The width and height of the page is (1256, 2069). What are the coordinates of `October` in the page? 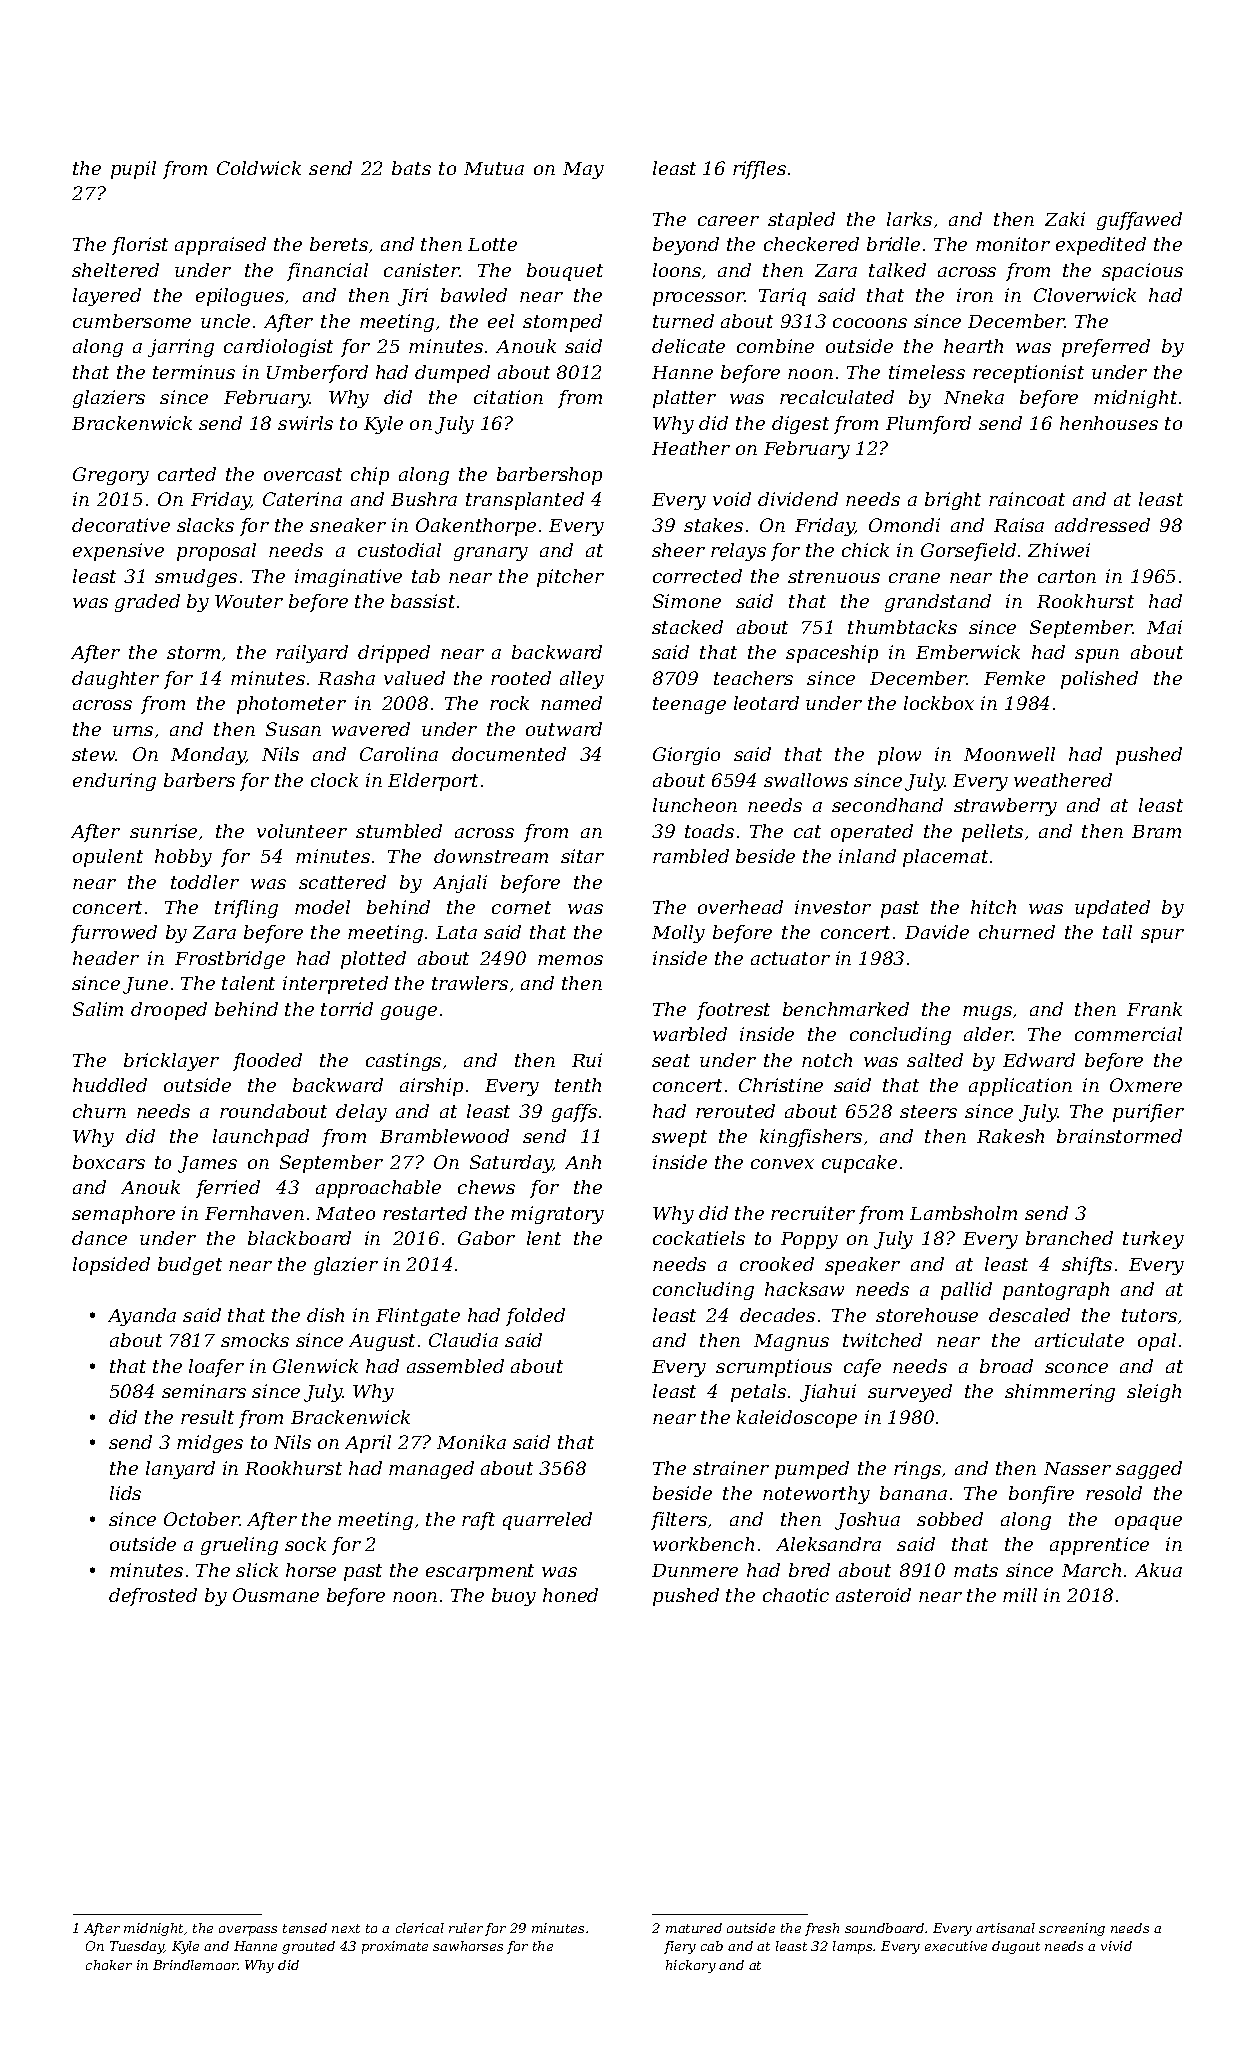 It's located at (202, 1519).
